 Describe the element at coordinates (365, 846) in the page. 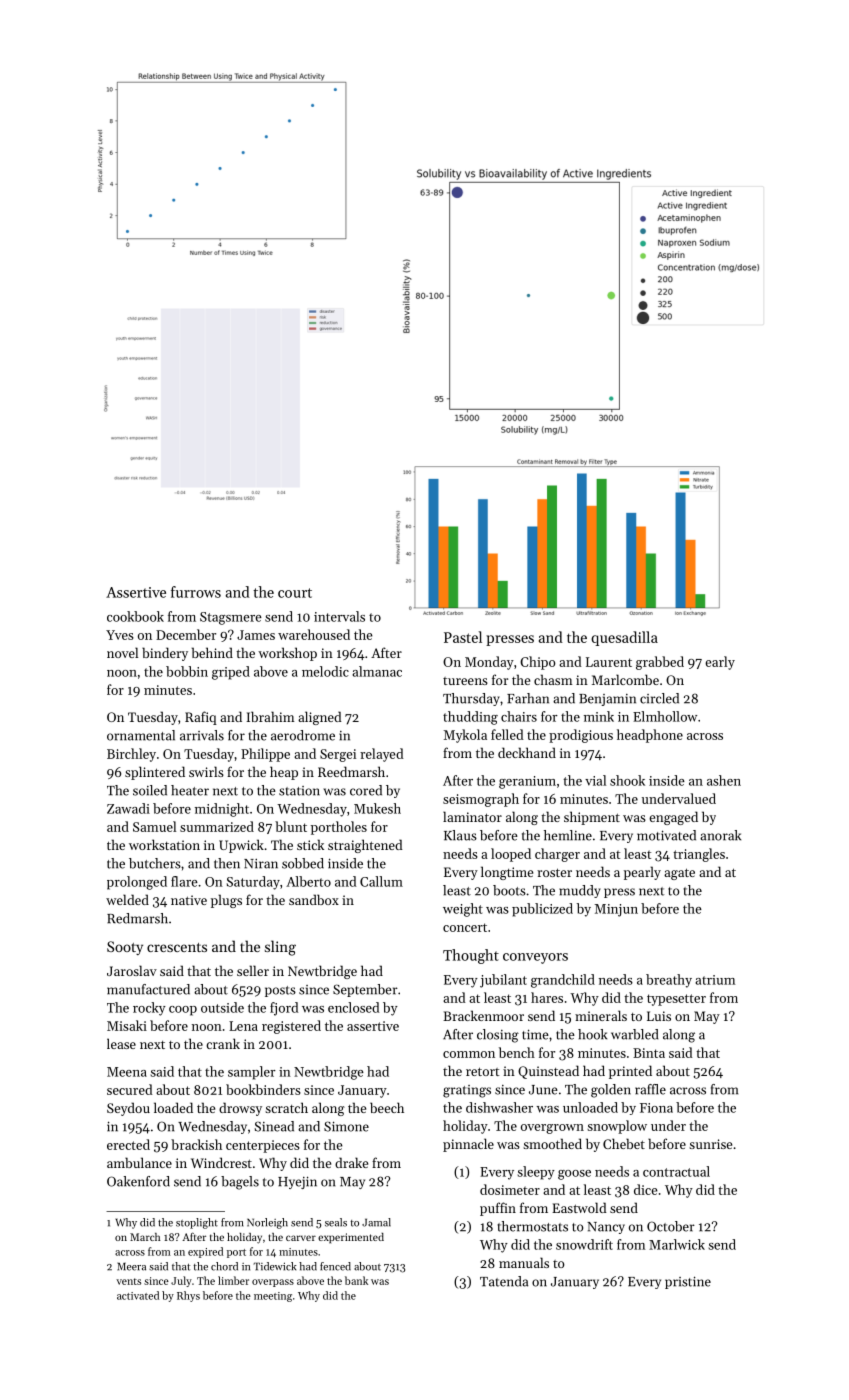

I see `straightened` at that location.
